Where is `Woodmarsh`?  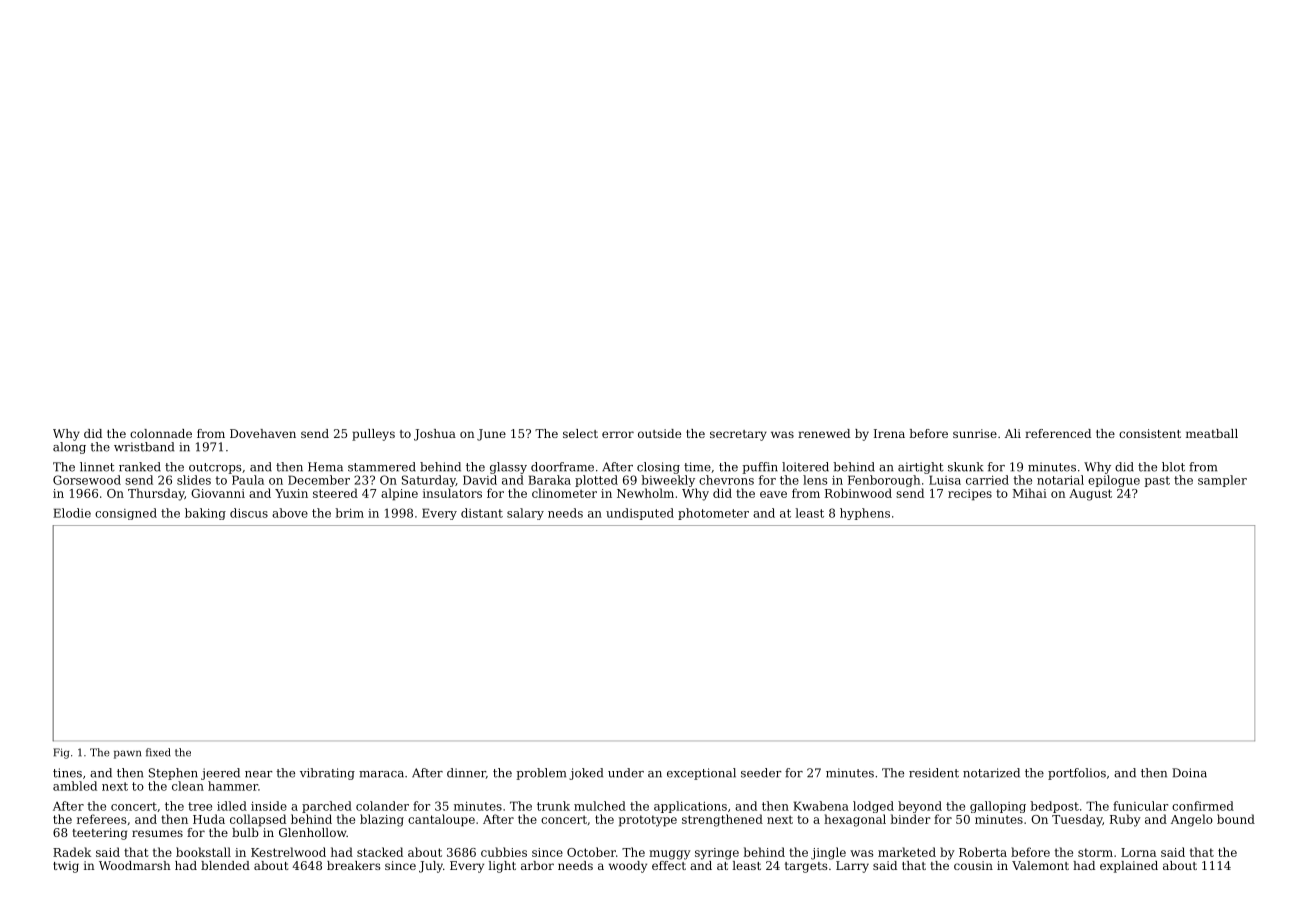 Woodmarsh is located at coordinates (135, 865).
